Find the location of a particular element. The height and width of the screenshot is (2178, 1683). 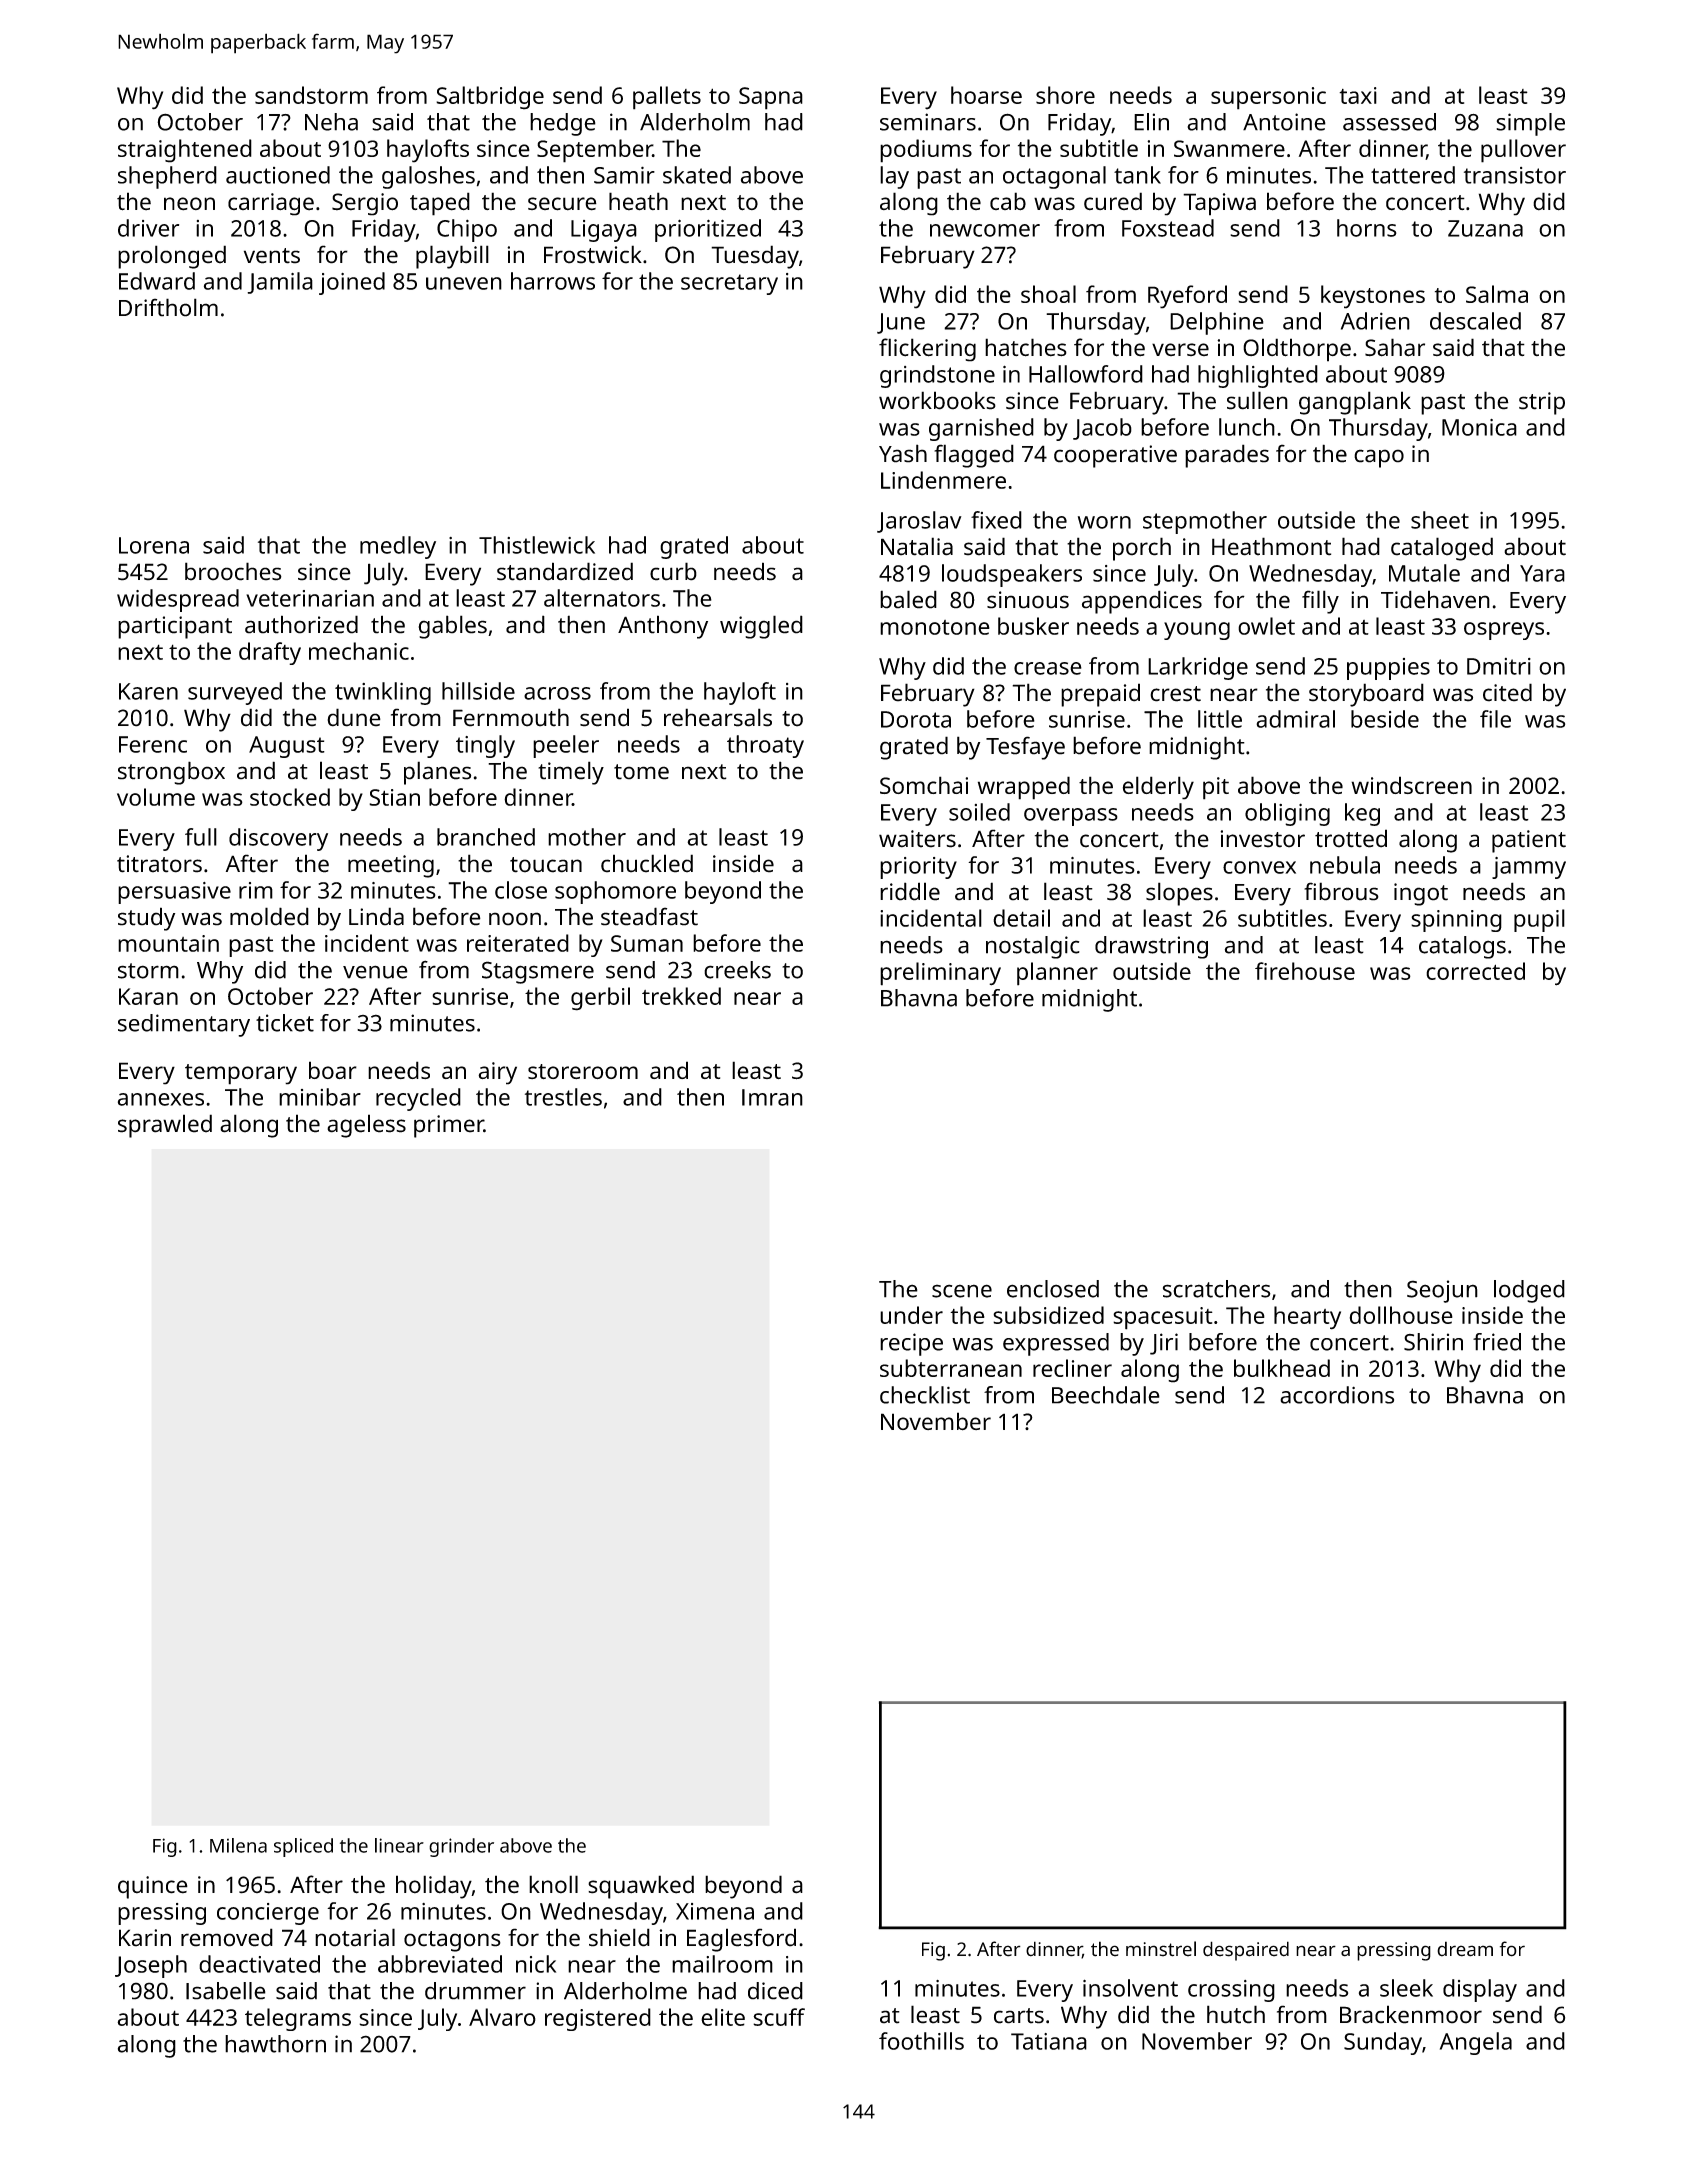

ageless is located at coordinates (366, 1126).
